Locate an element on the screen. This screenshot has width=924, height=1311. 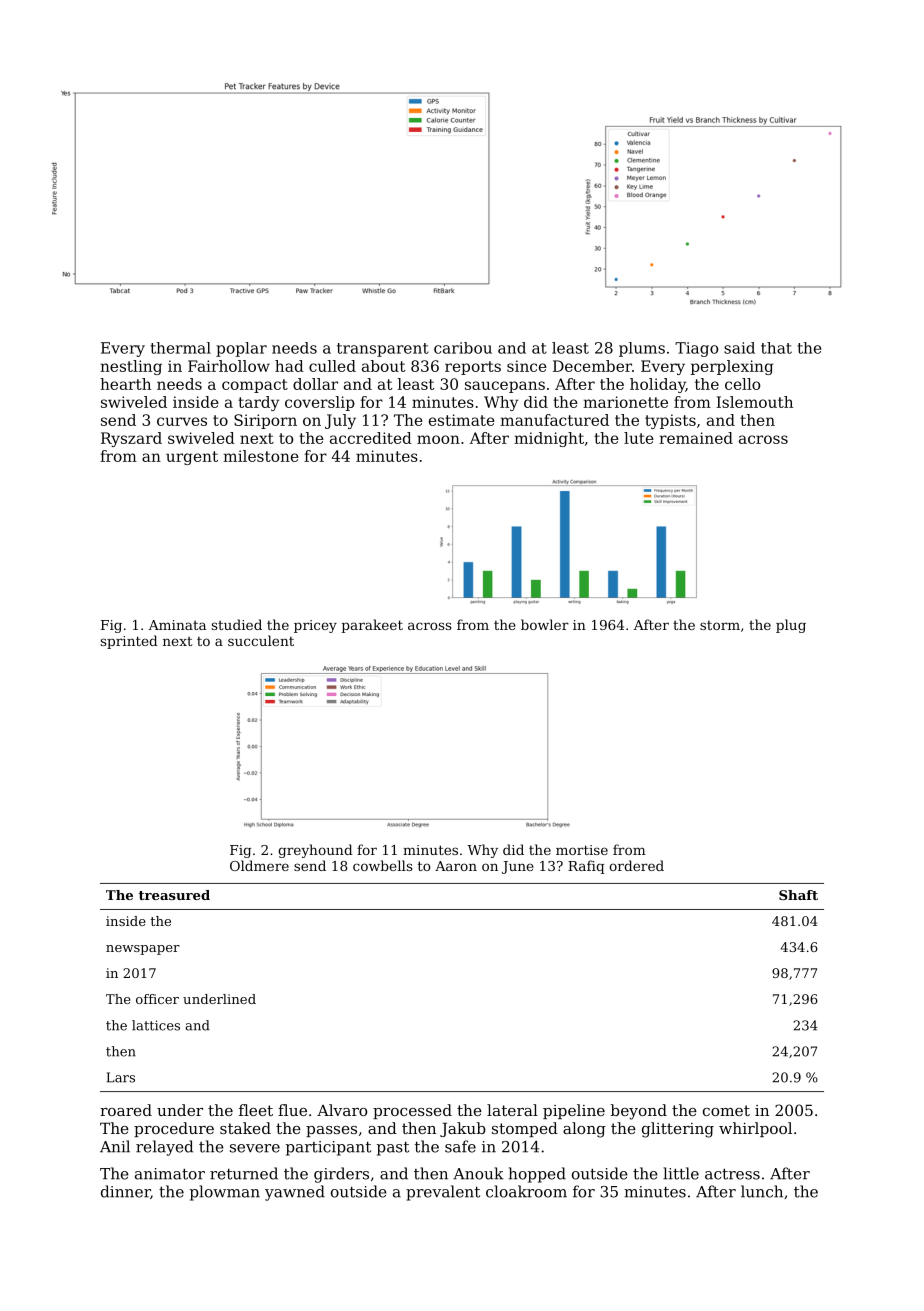
Ryszard is located at coordinates (131, 439).
